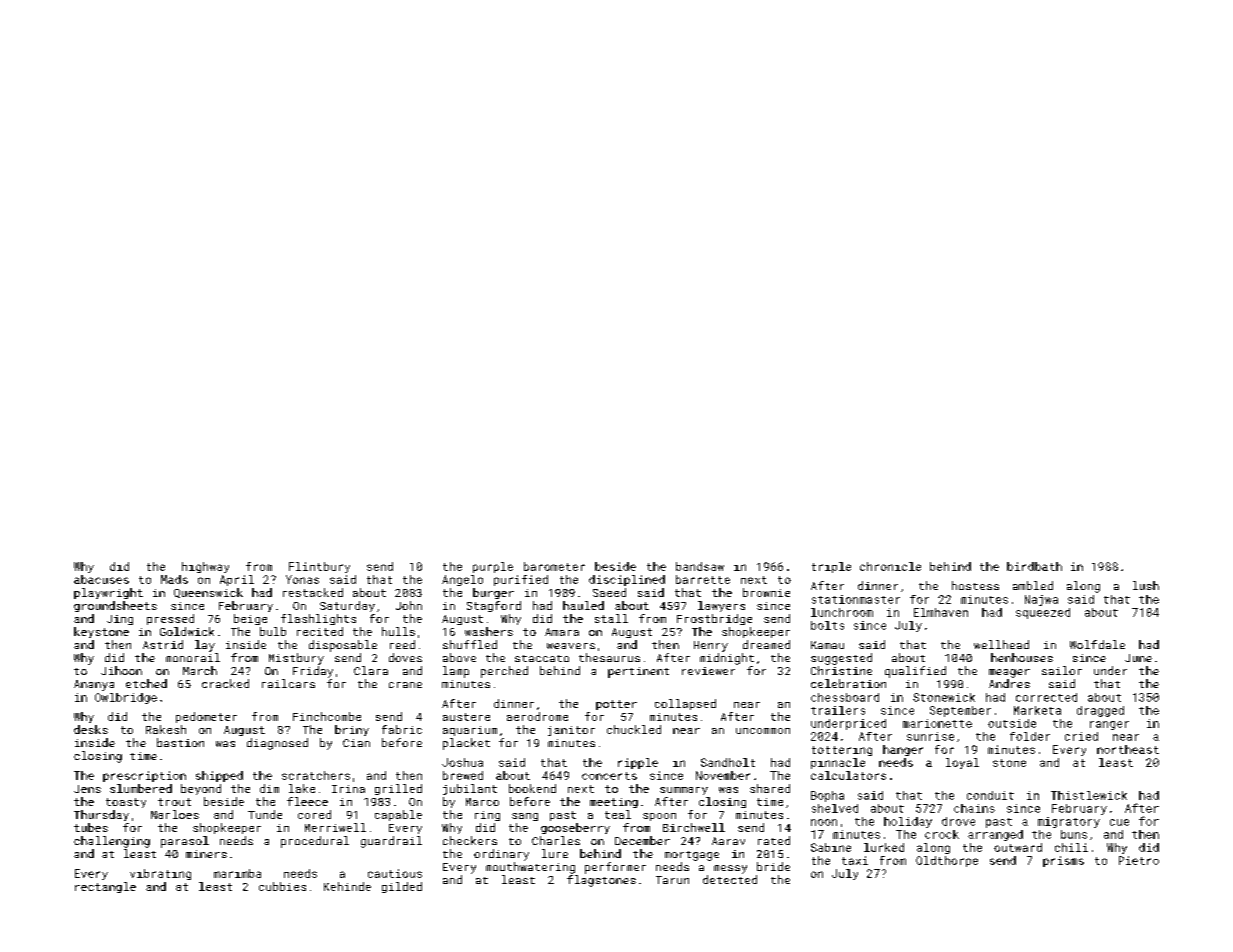 This screenshot has width=1233, height=952. What do you see at coordinates (903, 750) in the screenshot?
I see `hanger` at bounding box center [903, 750].
